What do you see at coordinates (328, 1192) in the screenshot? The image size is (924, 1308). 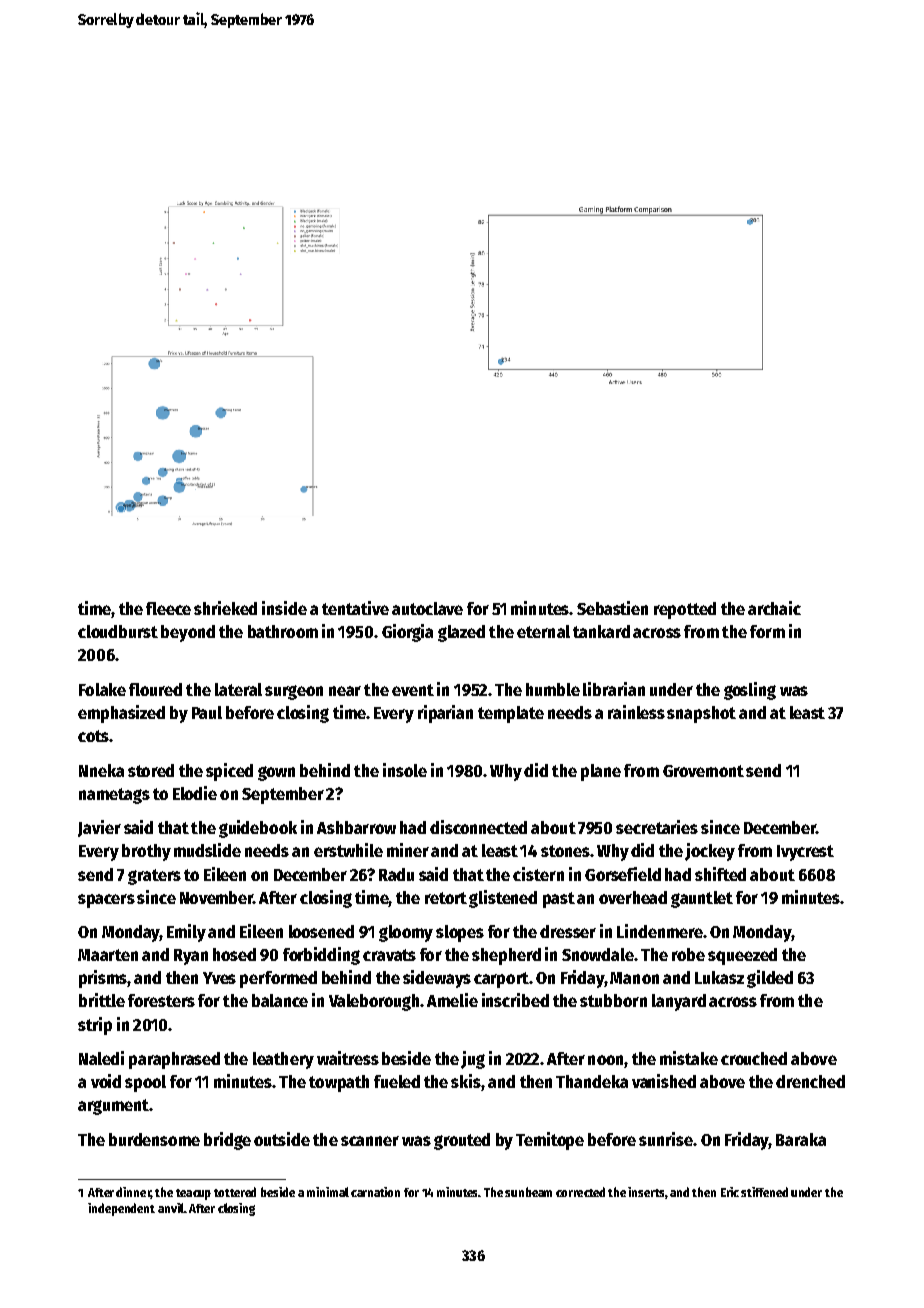 I see `minimal` at bounding box center [328, 1192].
